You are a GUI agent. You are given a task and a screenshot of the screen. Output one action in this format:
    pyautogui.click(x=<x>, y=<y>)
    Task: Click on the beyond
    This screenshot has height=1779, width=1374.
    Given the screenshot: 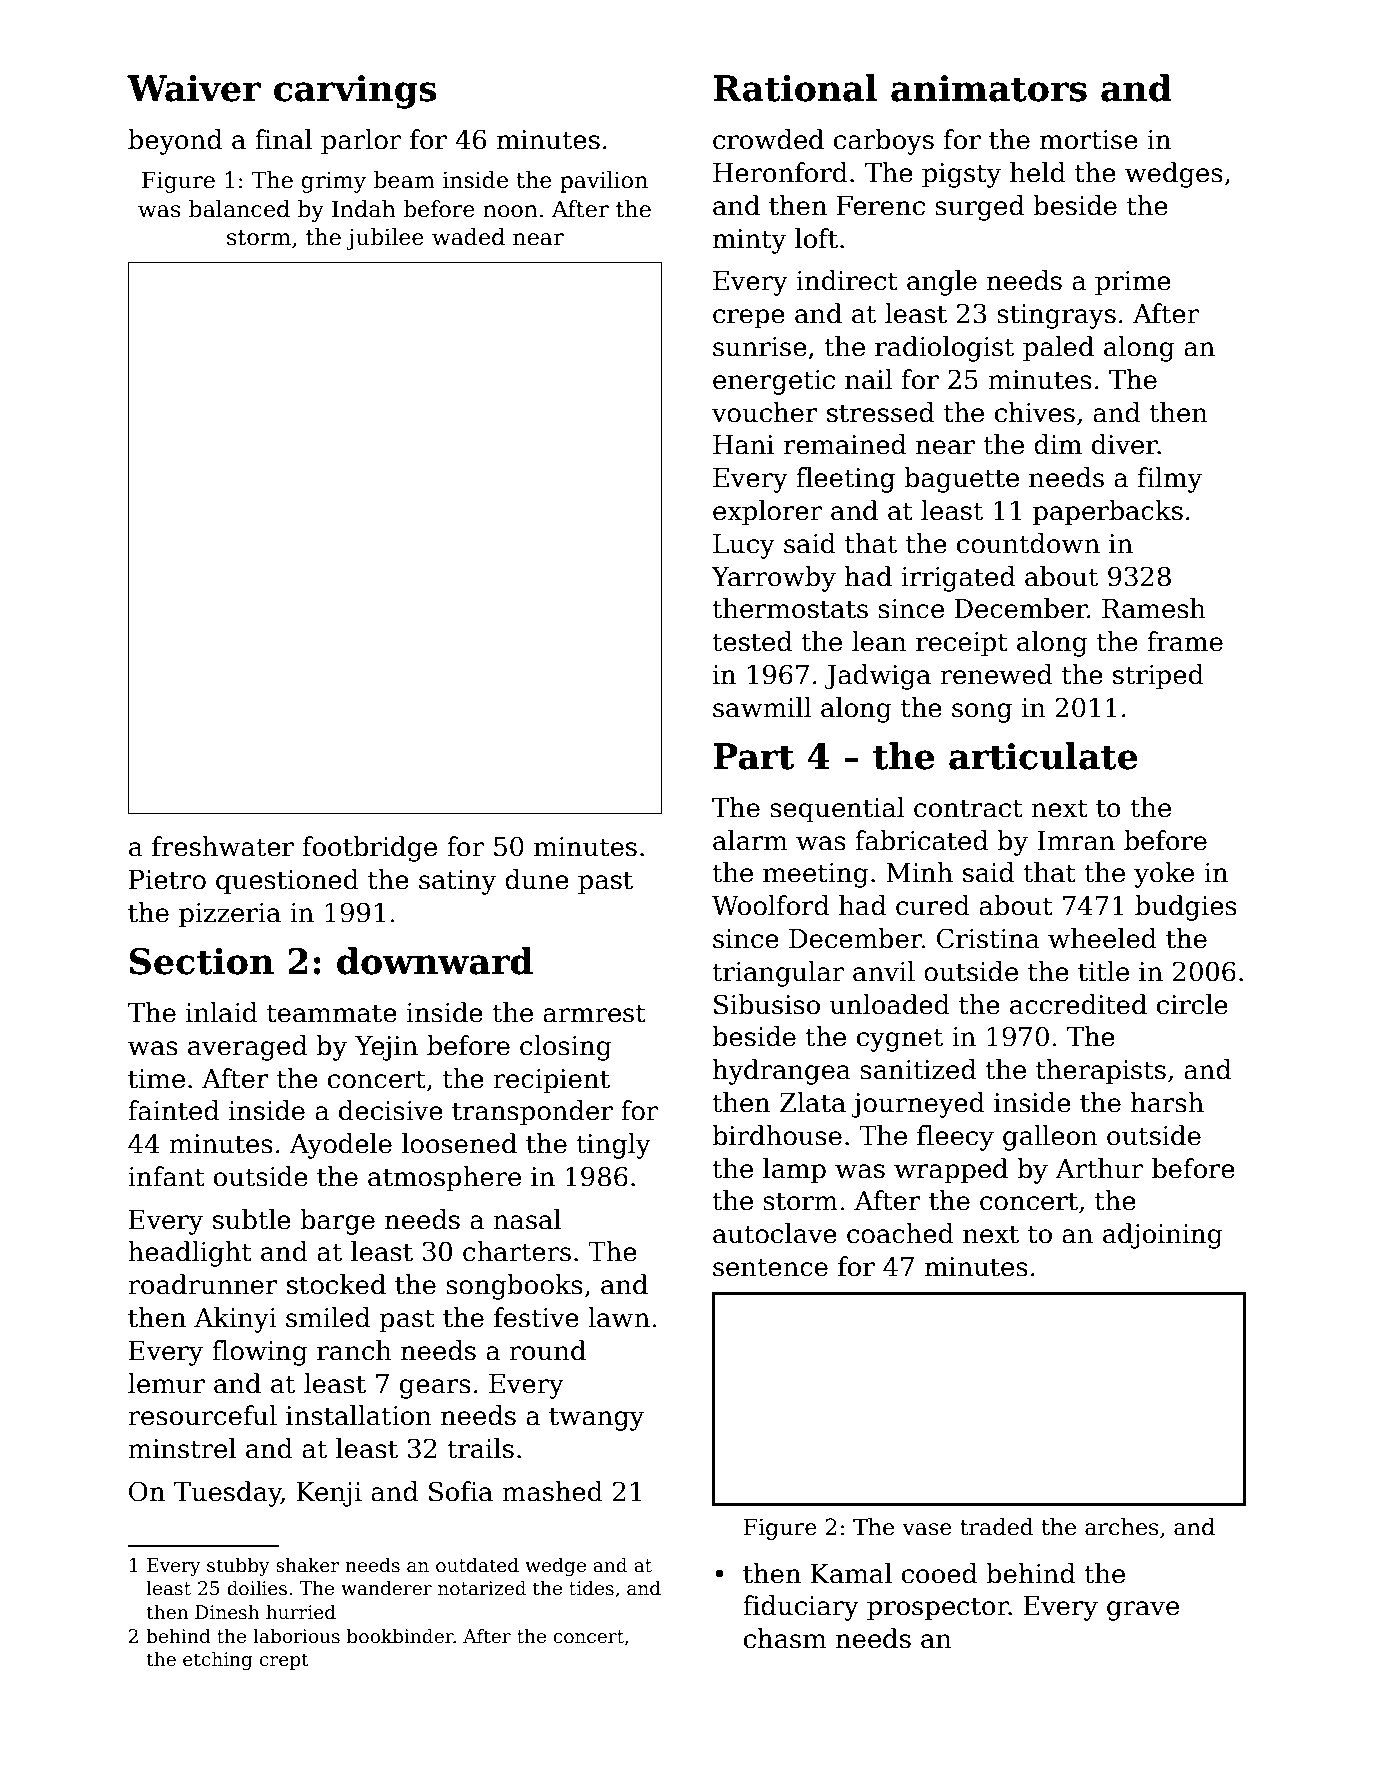 What is the action you would take?
    pyautogui.click(x=175, y=142)
